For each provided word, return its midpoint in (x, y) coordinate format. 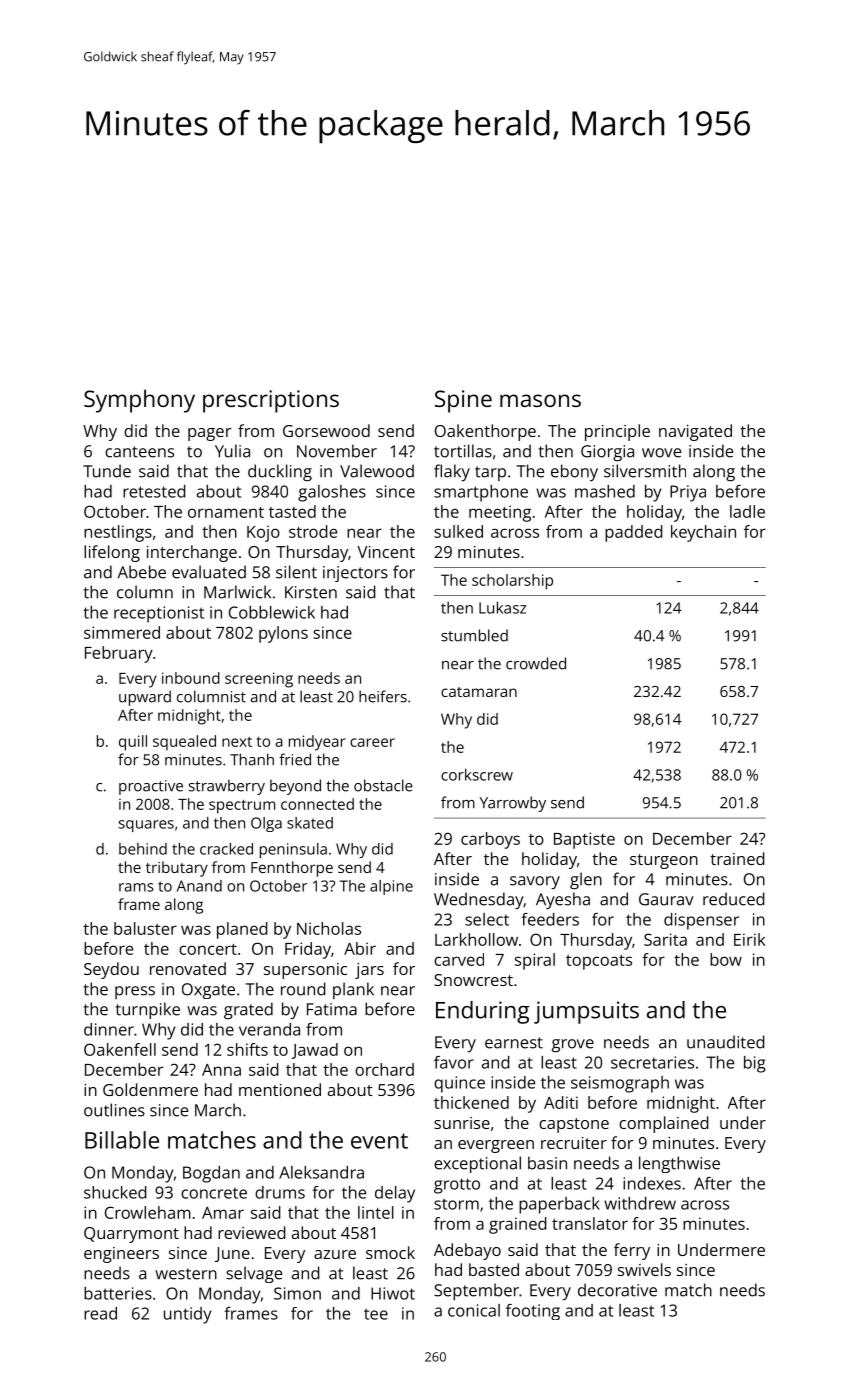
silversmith (645, 471)
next (237, 742)
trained (737, 858)
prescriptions (271, 401)
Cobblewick (272, 612)
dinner (109, 1029)
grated (248, 1010)
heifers (383, 696)
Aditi (561, 1102)
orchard (384, 1069)
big (755, 1064)
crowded (536, 663)
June (232, 1254)
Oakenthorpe (485, 432)
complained (664, 1124)
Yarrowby (513, 804)
